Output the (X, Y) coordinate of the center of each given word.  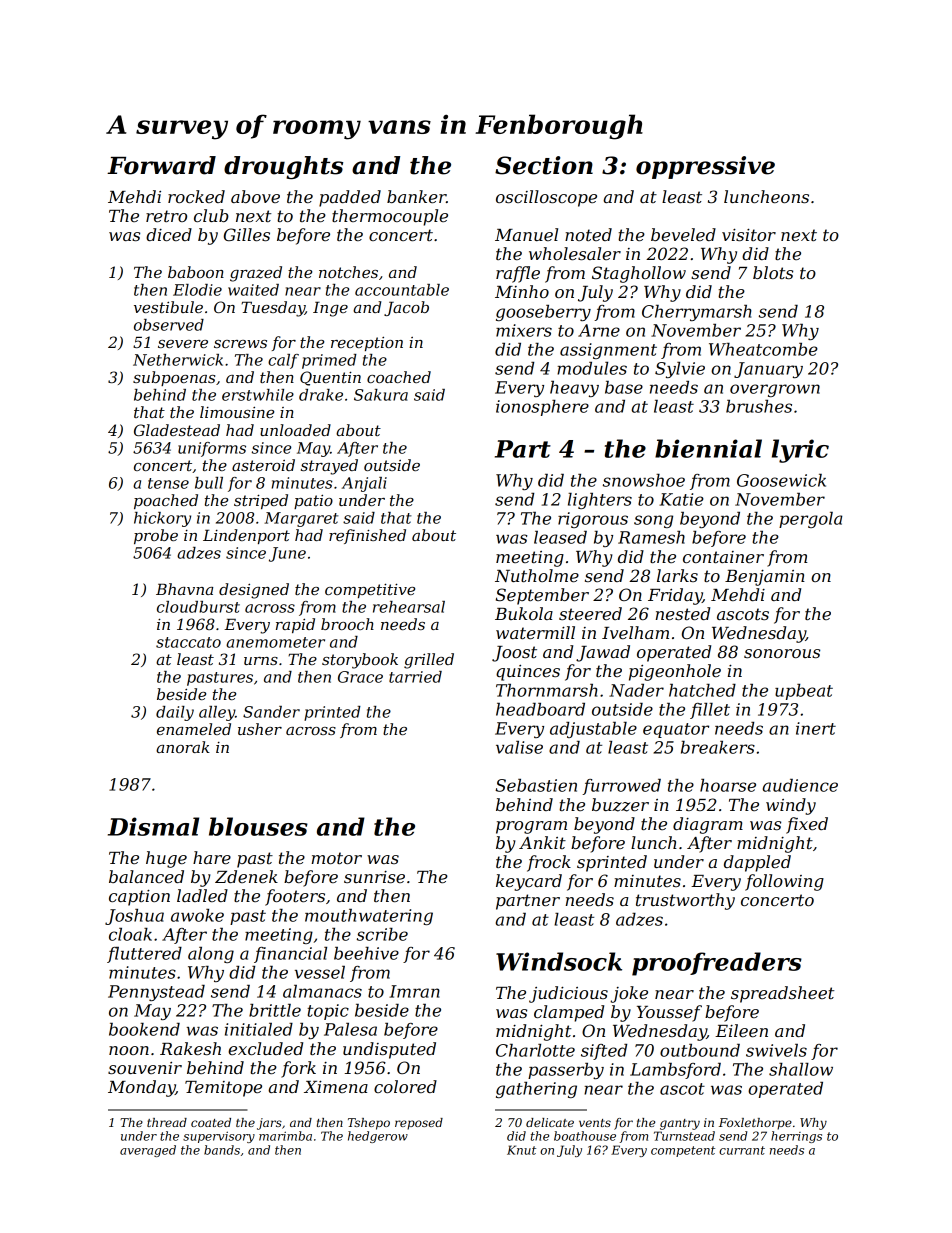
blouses (258, 826)
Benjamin (765, 578)
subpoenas (174, 378)
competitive (370, 590)
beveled (683, 234)
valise (519, 747)
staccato (188, 642)
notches (348, 272)
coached (399, 377)
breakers (718, 747)
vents (595, 1123)
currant (742, 1150)
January (768, 370)
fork (298, 1069)
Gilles (247, 234)
